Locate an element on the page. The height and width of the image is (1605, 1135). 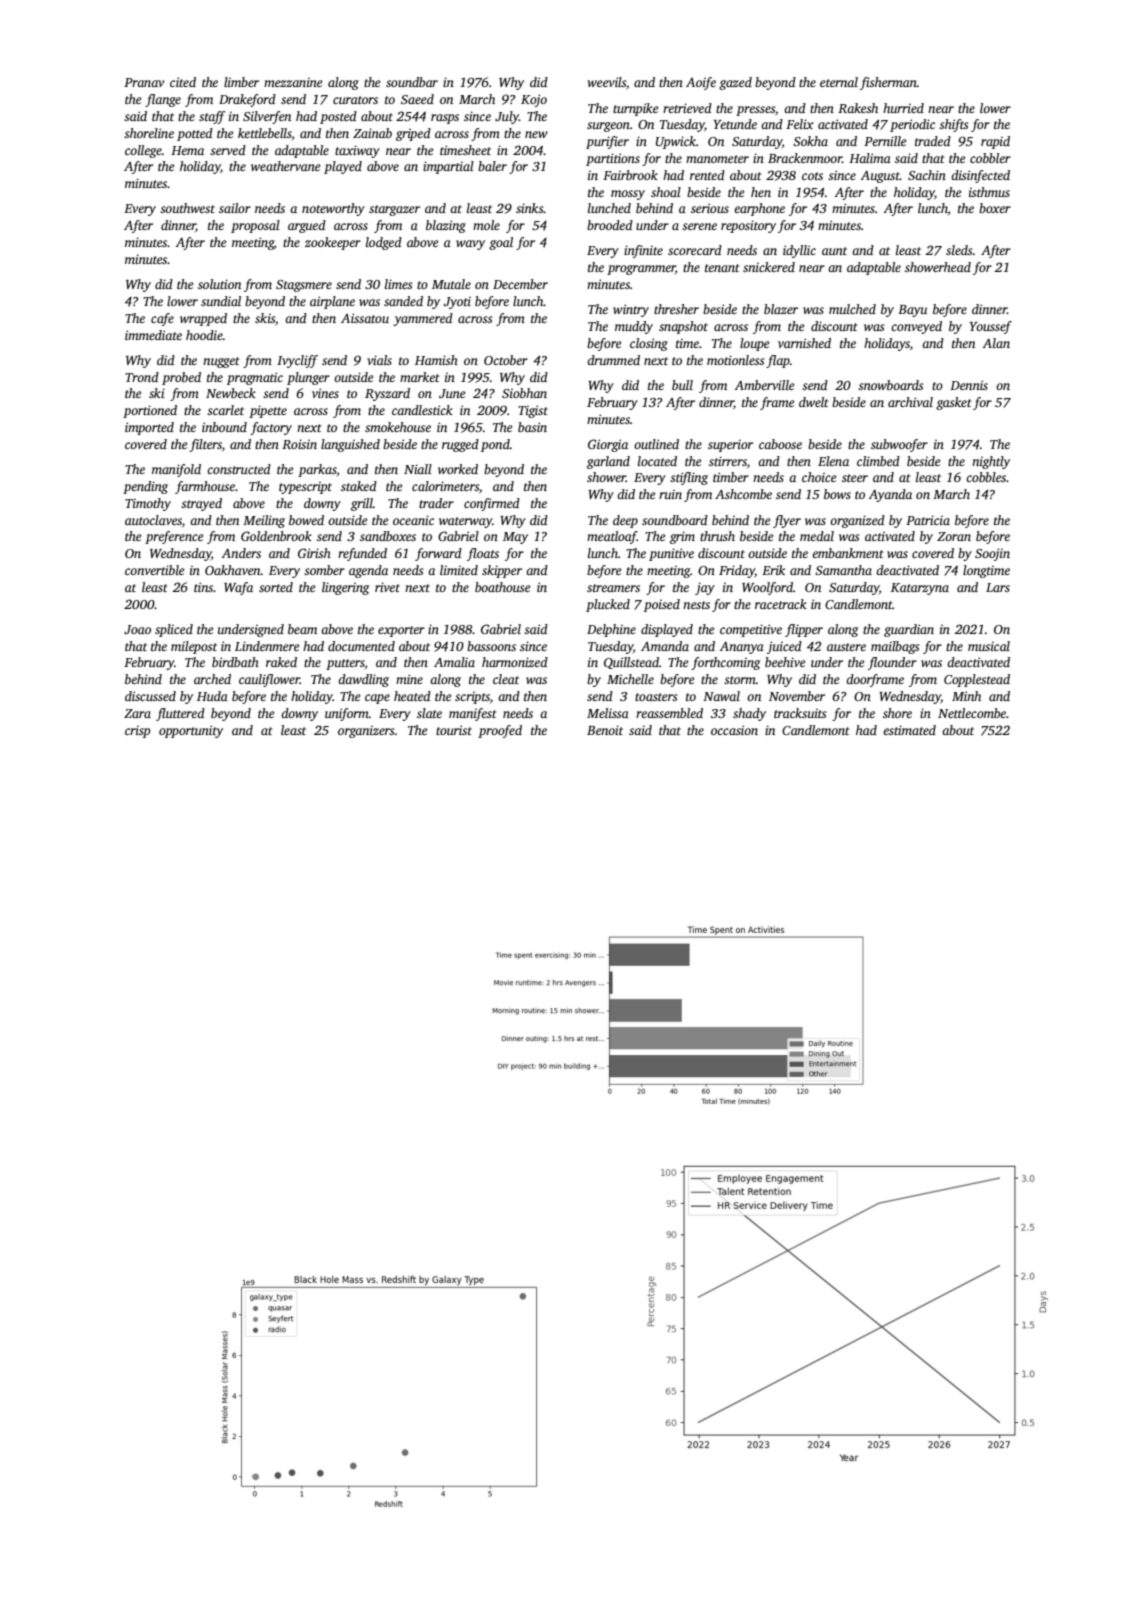
garland is located at coordinates (608, 462).
